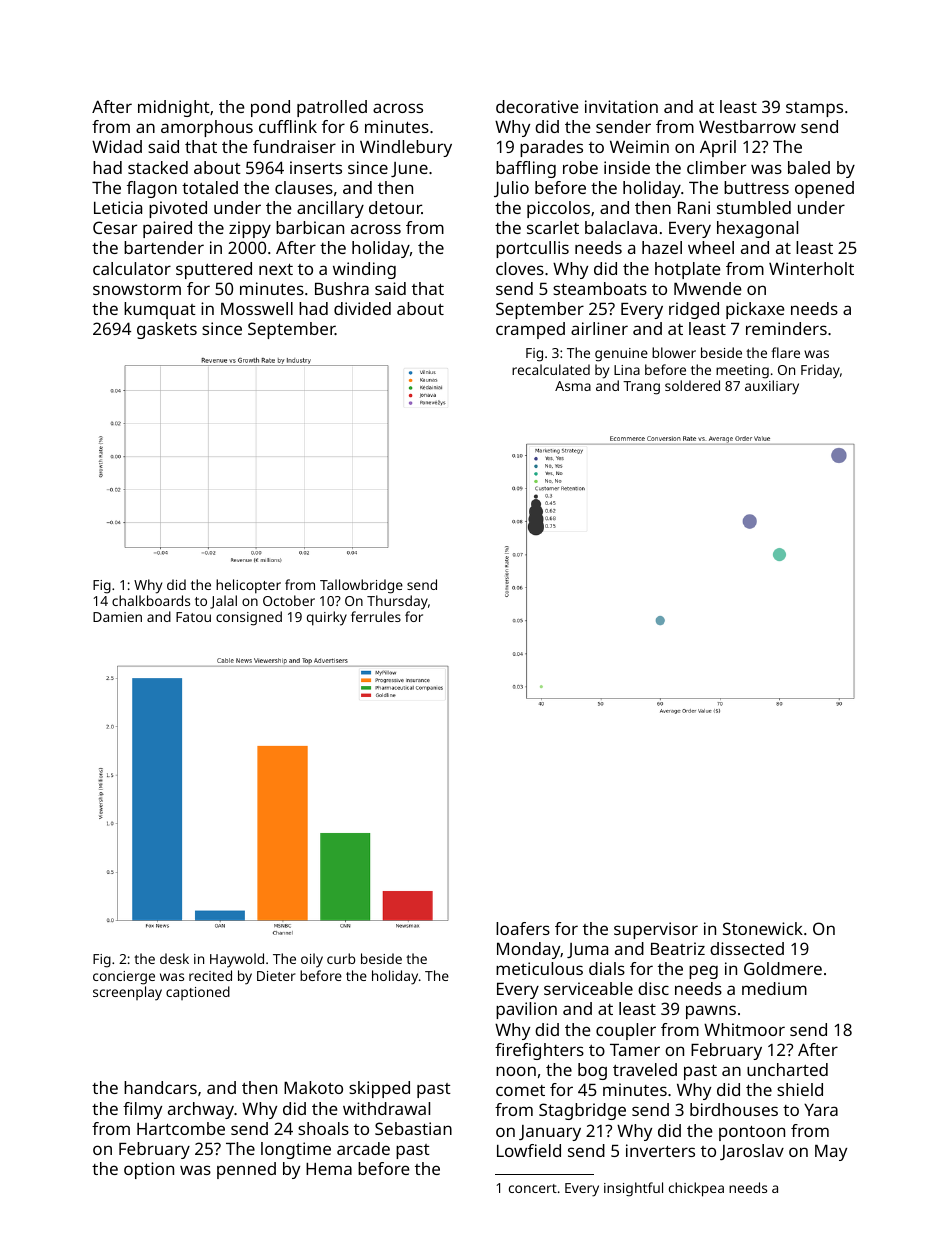 The width and height of the page is (952, 1233). What do you see at coordinates (772, 387) in the page?
I see `auxiliary` at bounding box center [772, 387].
